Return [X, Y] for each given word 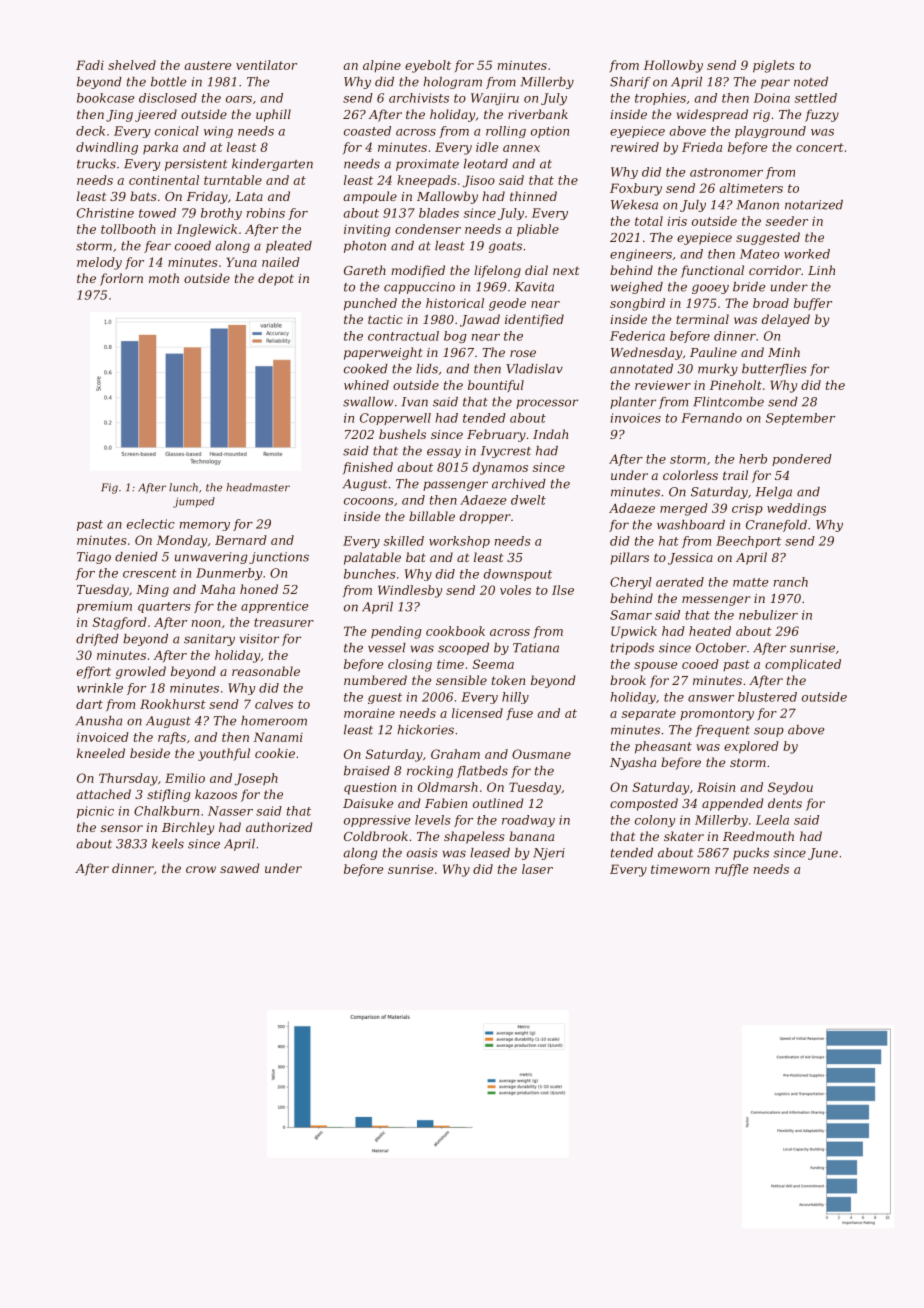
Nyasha [633, 763]
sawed [240, 868]
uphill [273, 115]
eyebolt [428, 66]
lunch [183, 487]
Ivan [415, 402]
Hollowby [673, 66]
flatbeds [482, 772]
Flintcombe [728, 402]
